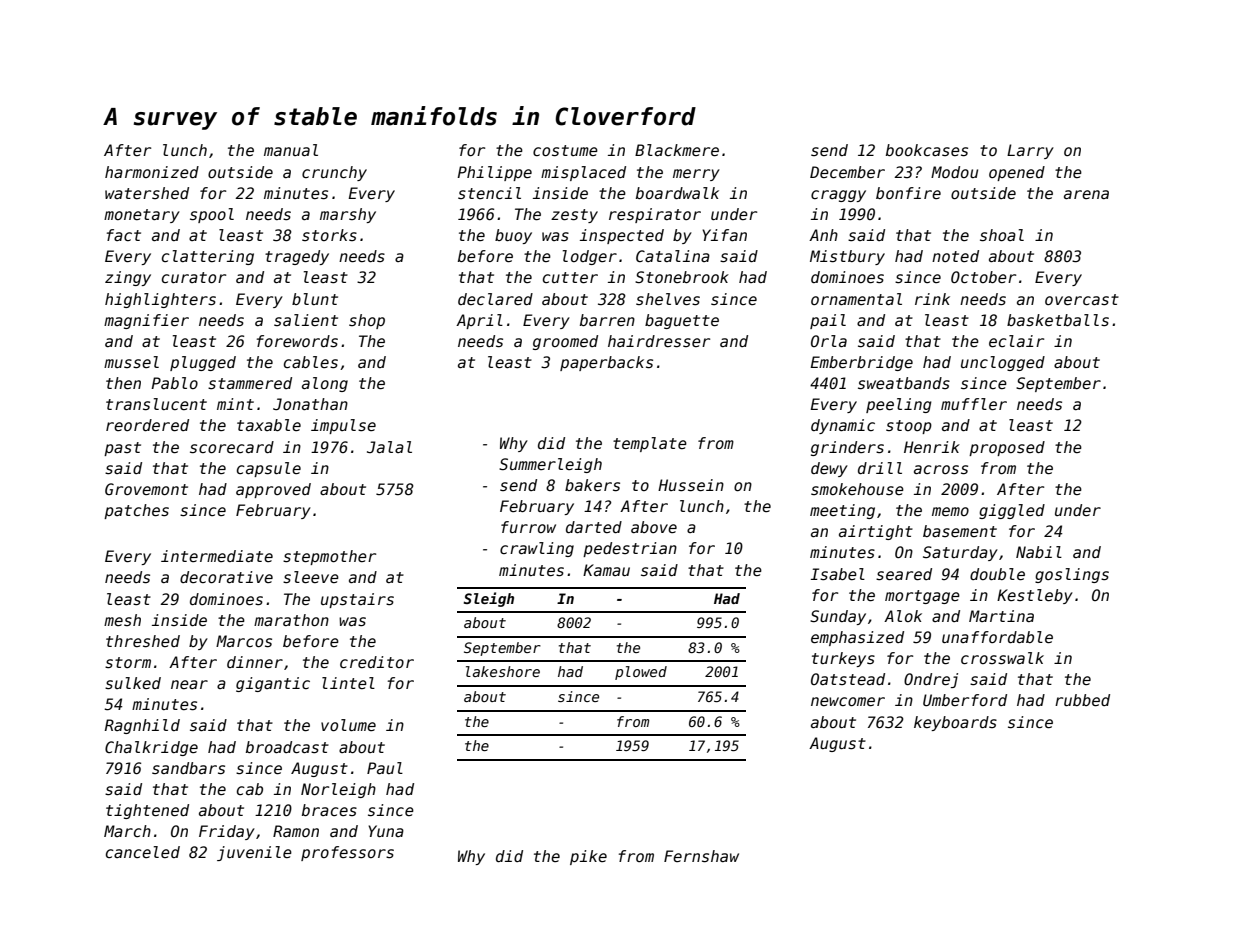 This image has width=1233, height=952. Describe the element at coordinates (212, 215) in the image. I see `spool` at that location.
